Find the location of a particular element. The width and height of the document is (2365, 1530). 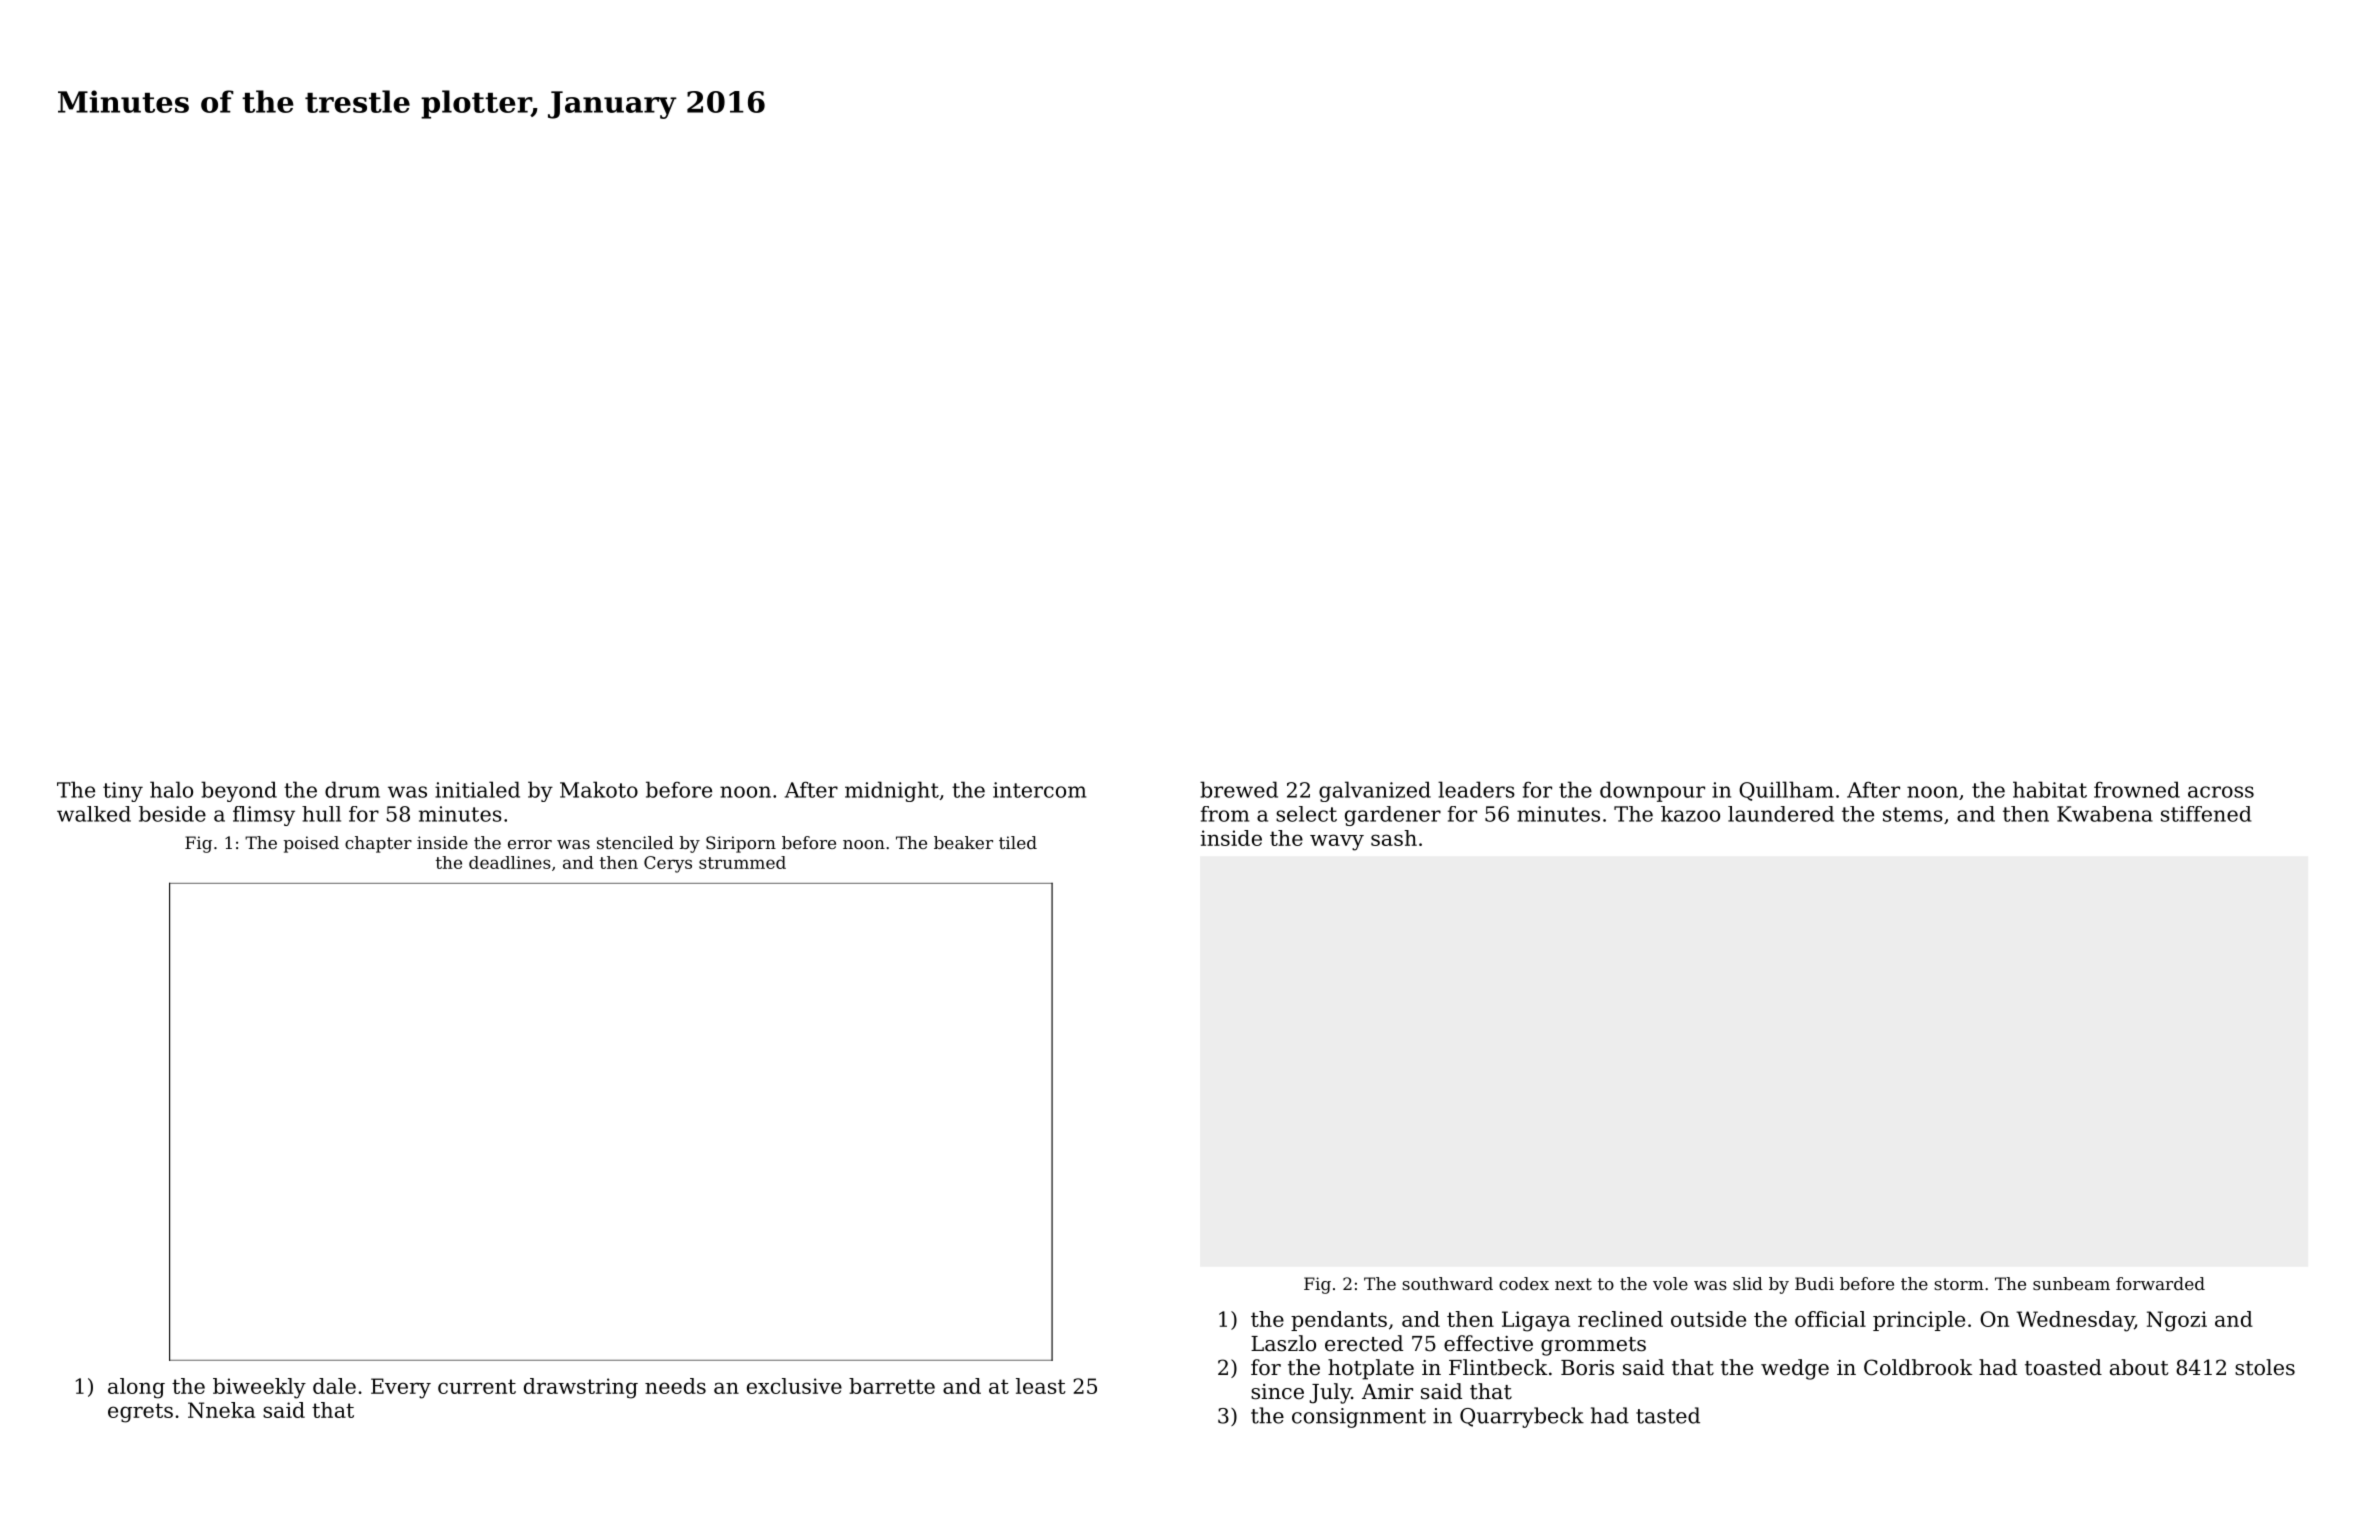

deadlines is located at coordinates (510, 862).
